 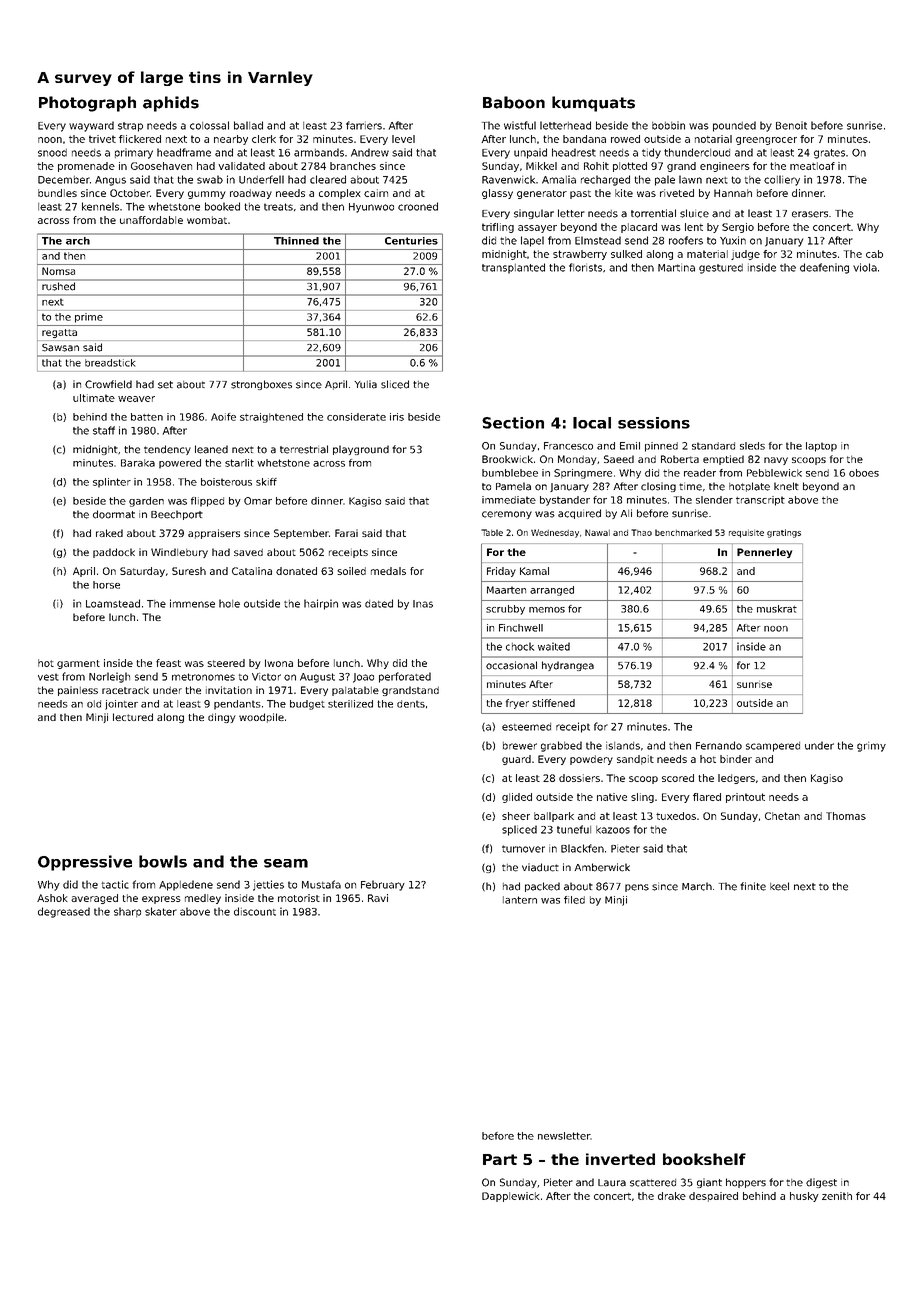 I want to click on Dapplewick, so click(x=511, y=1197).
